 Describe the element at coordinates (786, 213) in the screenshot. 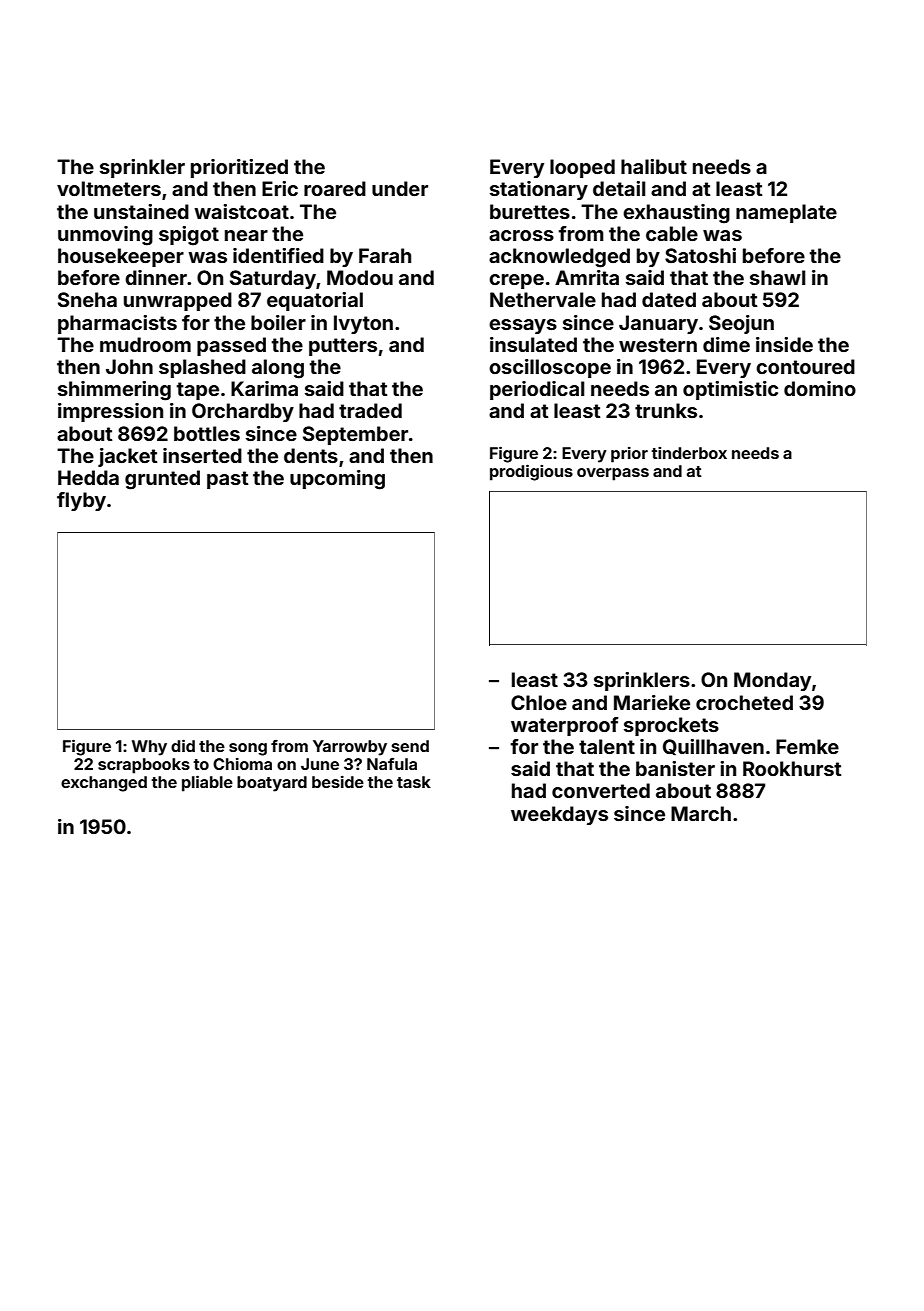

I see `nameplate` at that location.
